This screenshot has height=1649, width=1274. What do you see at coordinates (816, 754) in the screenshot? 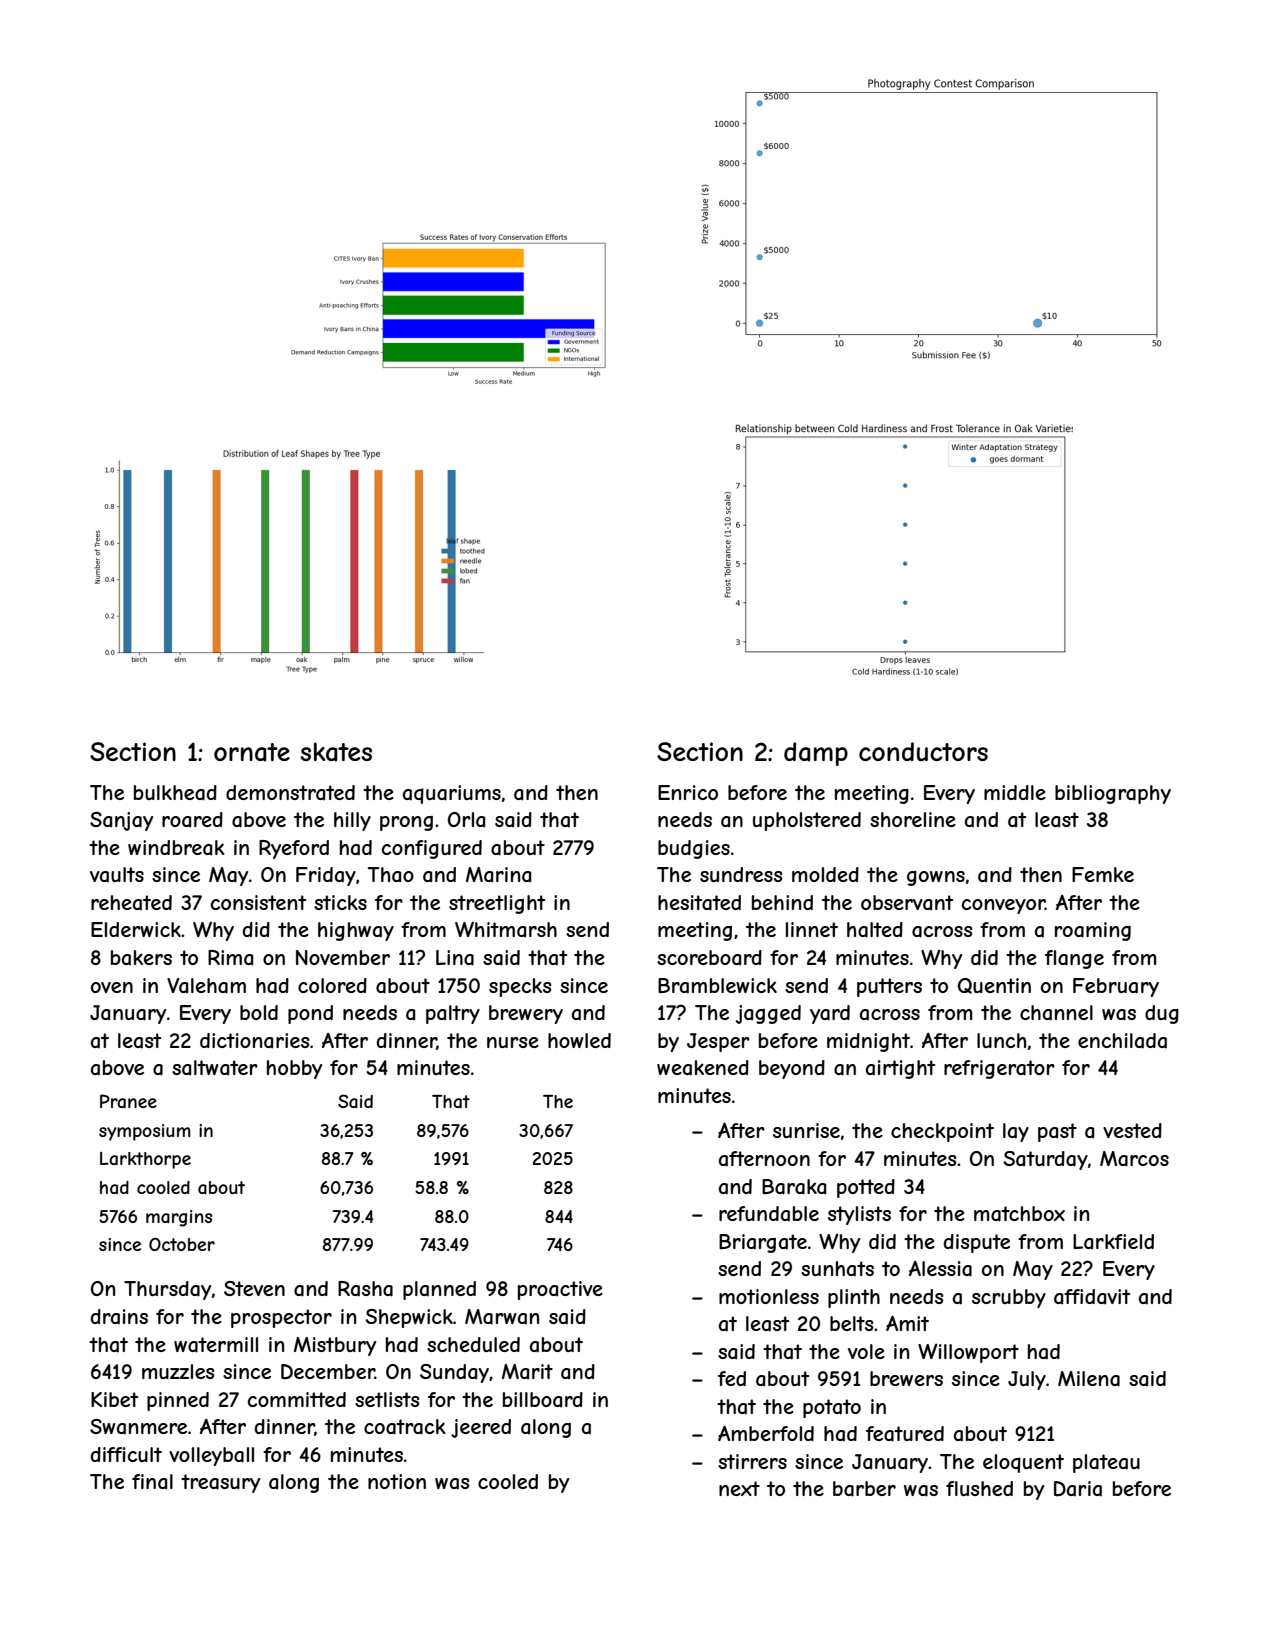
I see `damp` at bounding box center [816, 754].
